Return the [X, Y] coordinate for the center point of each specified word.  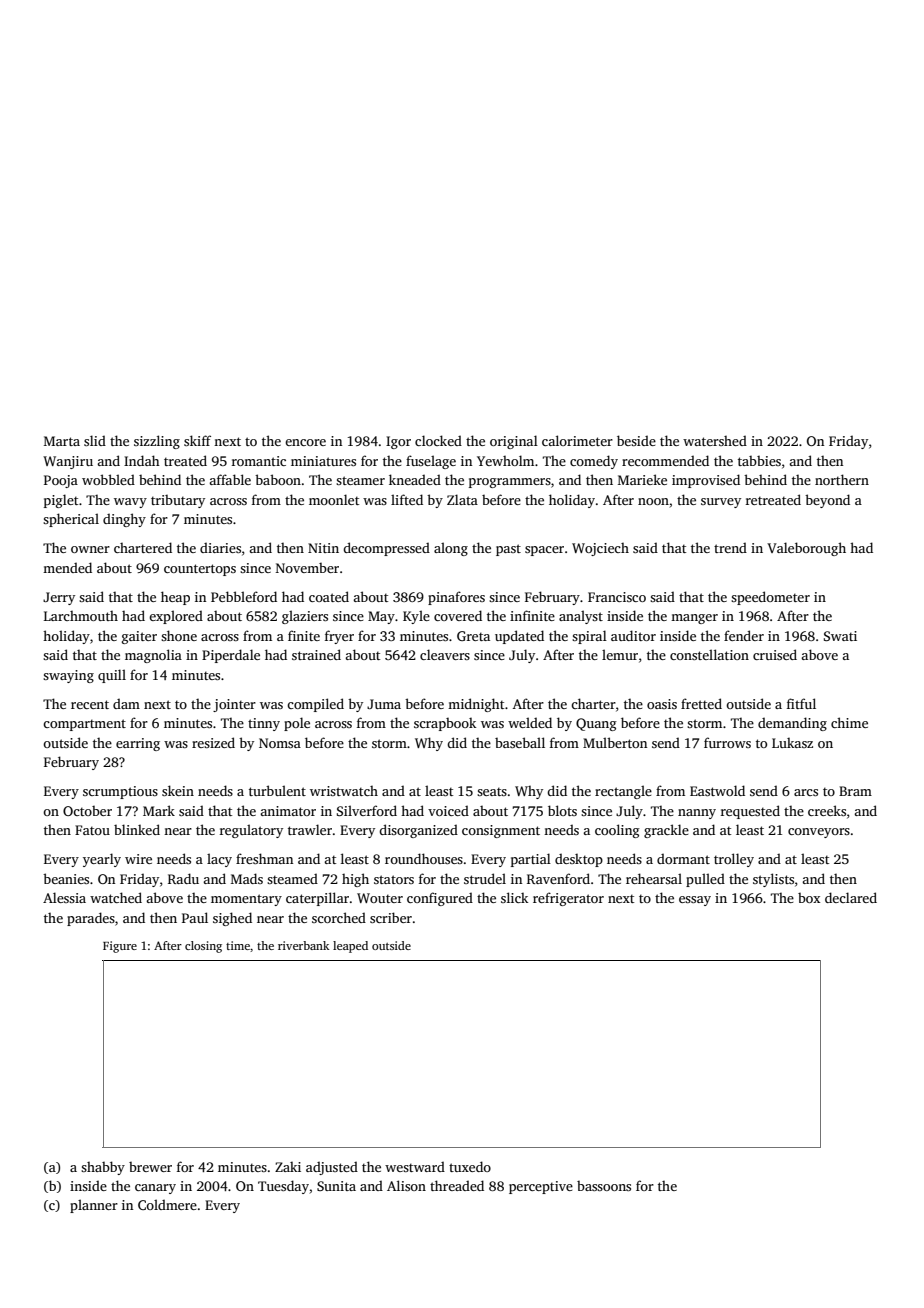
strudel [485, 878]
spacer [544, 551]
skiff [197, 440]
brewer [150, 1167]
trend [730, 547]
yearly [102, 860]
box [809, 898]
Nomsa [280, 743]
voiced [448, 810]
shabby [103, 1168]
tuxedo [470, 1166]
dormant [683, 858]
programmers [510, 483]
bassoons [604, 1186]
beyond [827, 501]
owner [90, 549]
